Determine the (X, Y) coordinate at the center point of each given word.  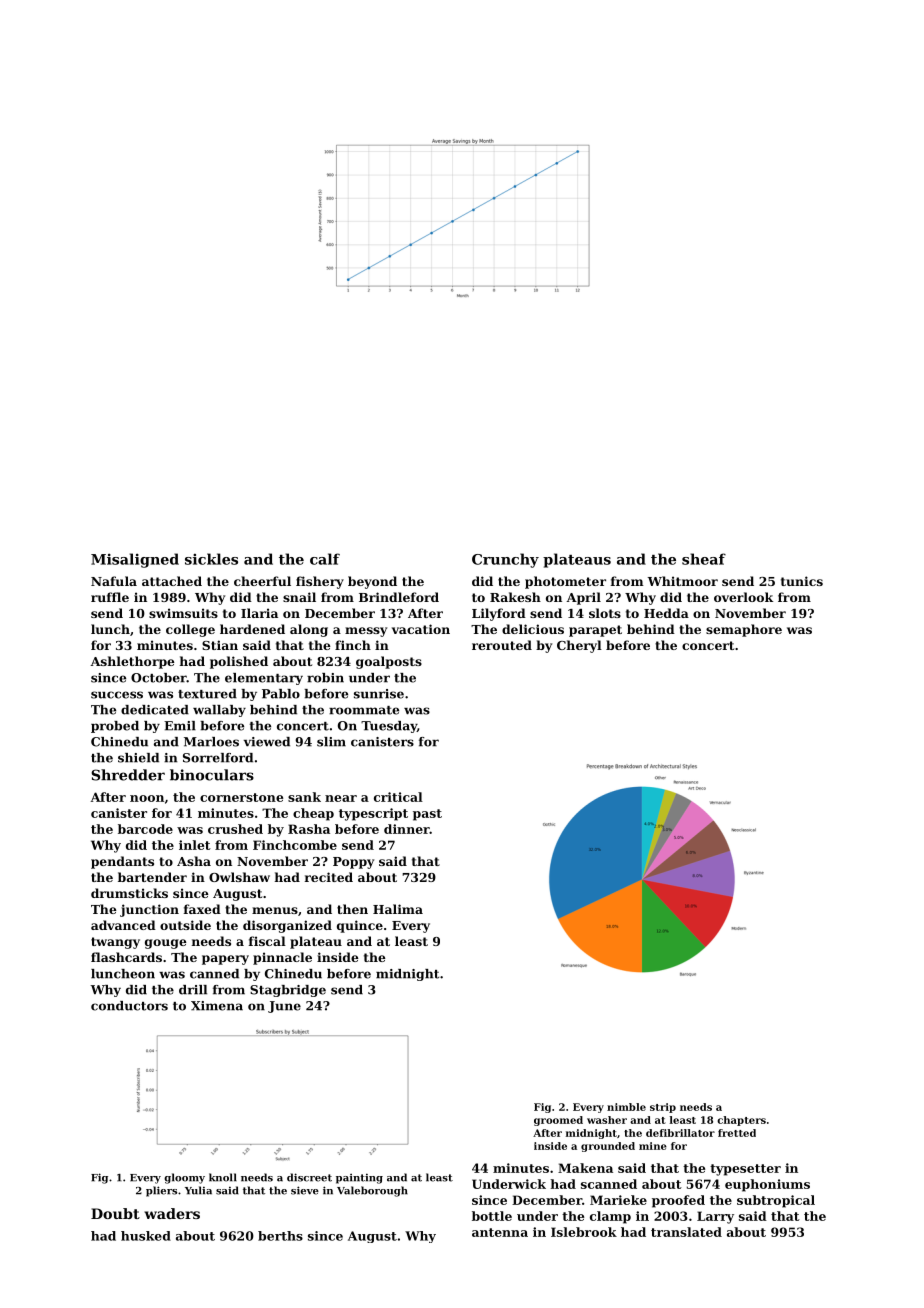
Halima (398, 909)
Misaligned (135, 560)
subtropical (776, 1201)
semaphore (744, 630)
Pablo (281, 694)
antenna (500, 1232)
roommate (364, 710)
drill (193, 990)
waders (172, 1213)
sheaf (704, 559)
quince (360, 926)
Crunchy (505, 560)
